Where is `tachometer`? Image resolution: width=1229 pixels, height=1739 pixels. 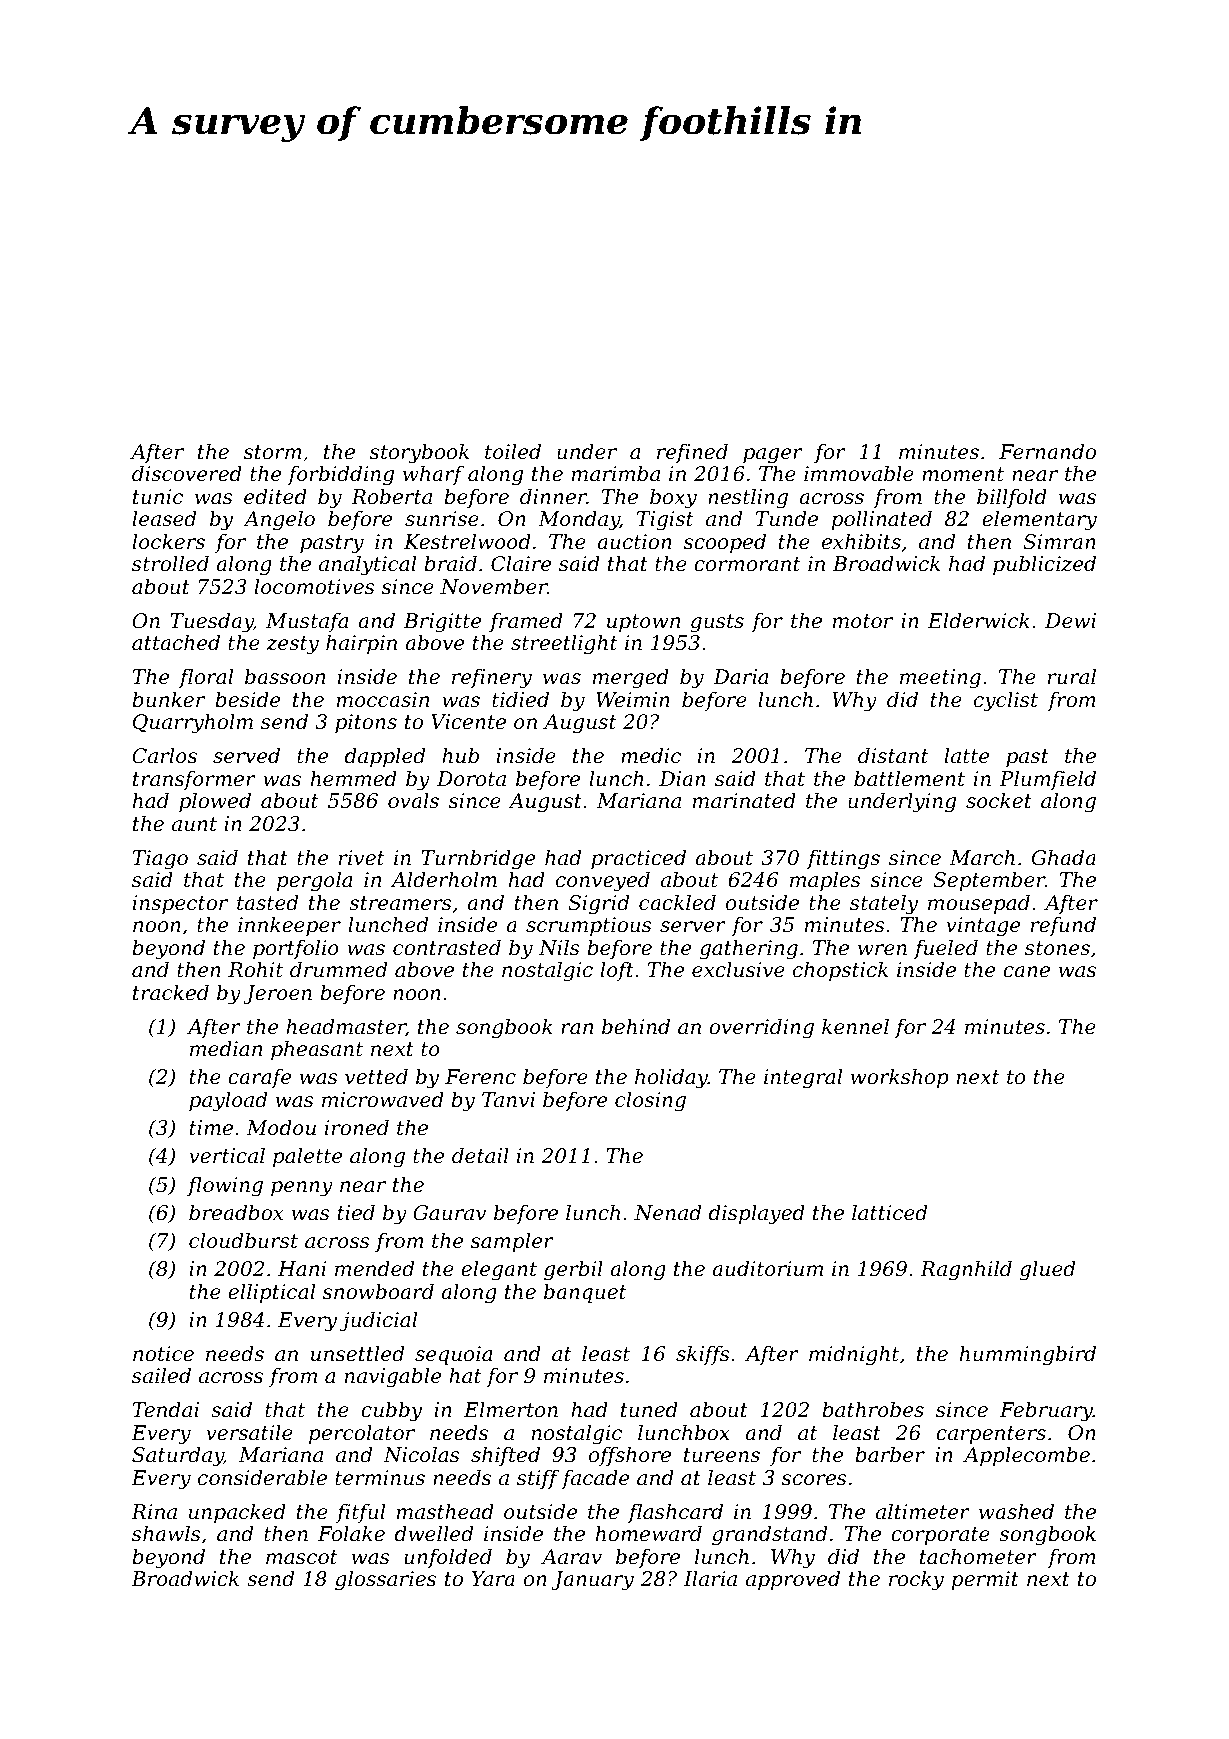 tachometer is located at coordinates (978, 1556).
